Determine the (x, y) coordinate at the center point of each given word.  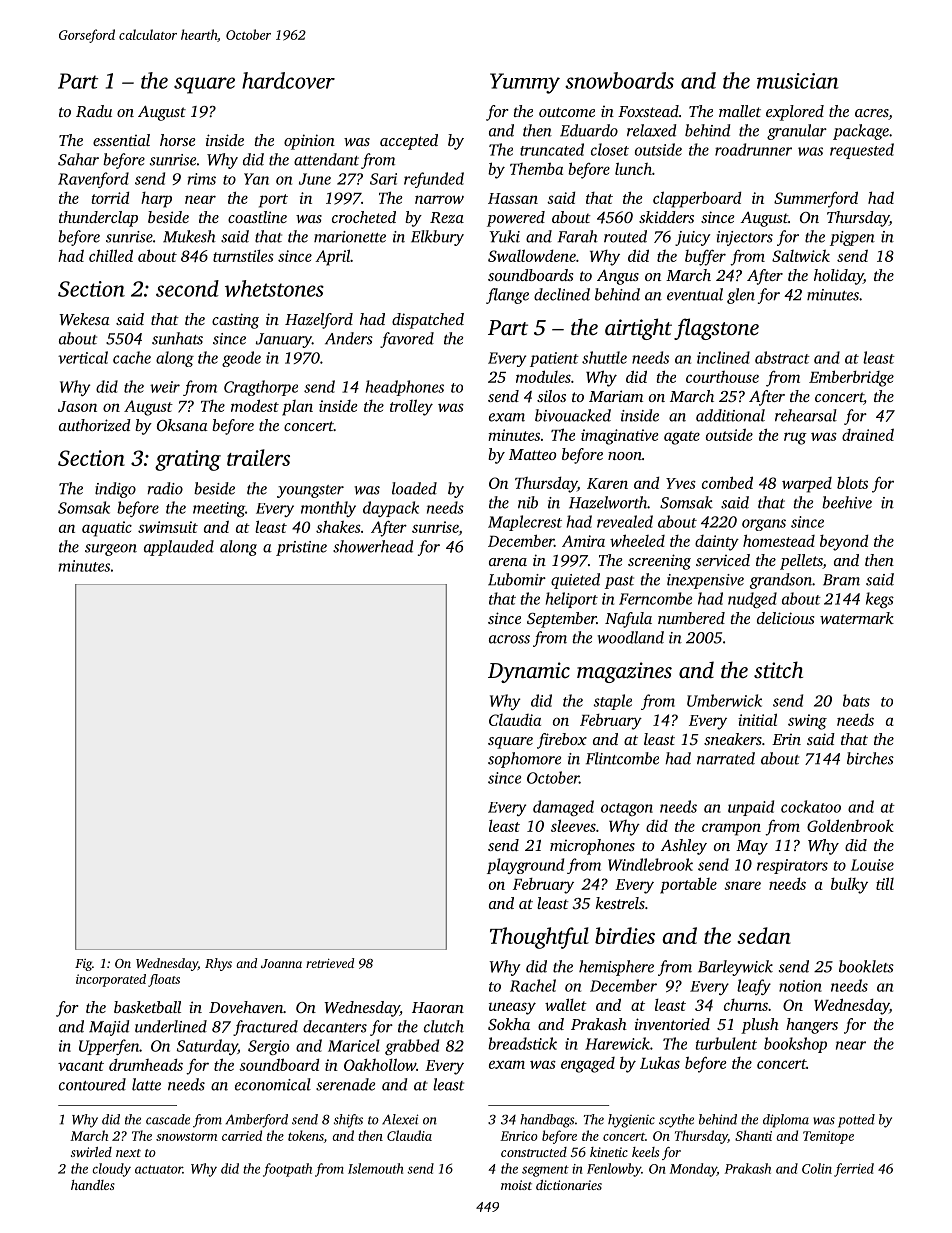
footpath (287, 1170)
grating (188, 460)
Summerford (816, 199)
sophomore (524, 760)
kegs (880, 600)
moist (516, 1185)
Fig (83, 965)
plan (297, 408)
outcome (567, 112)
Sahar (78, 159)
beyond (844, 543)
